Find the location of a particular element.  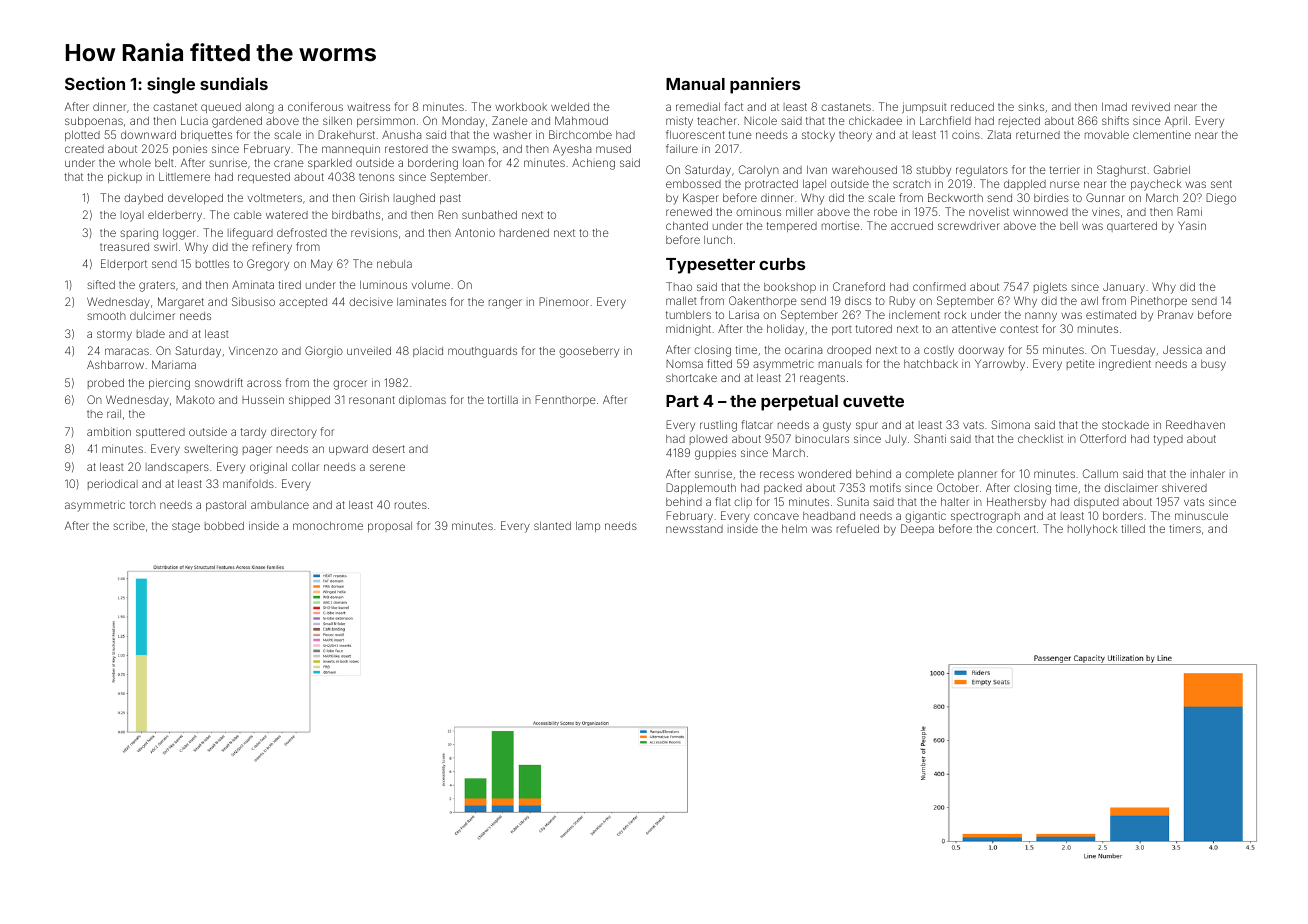

ponies is located at coordinates (190, 150).
